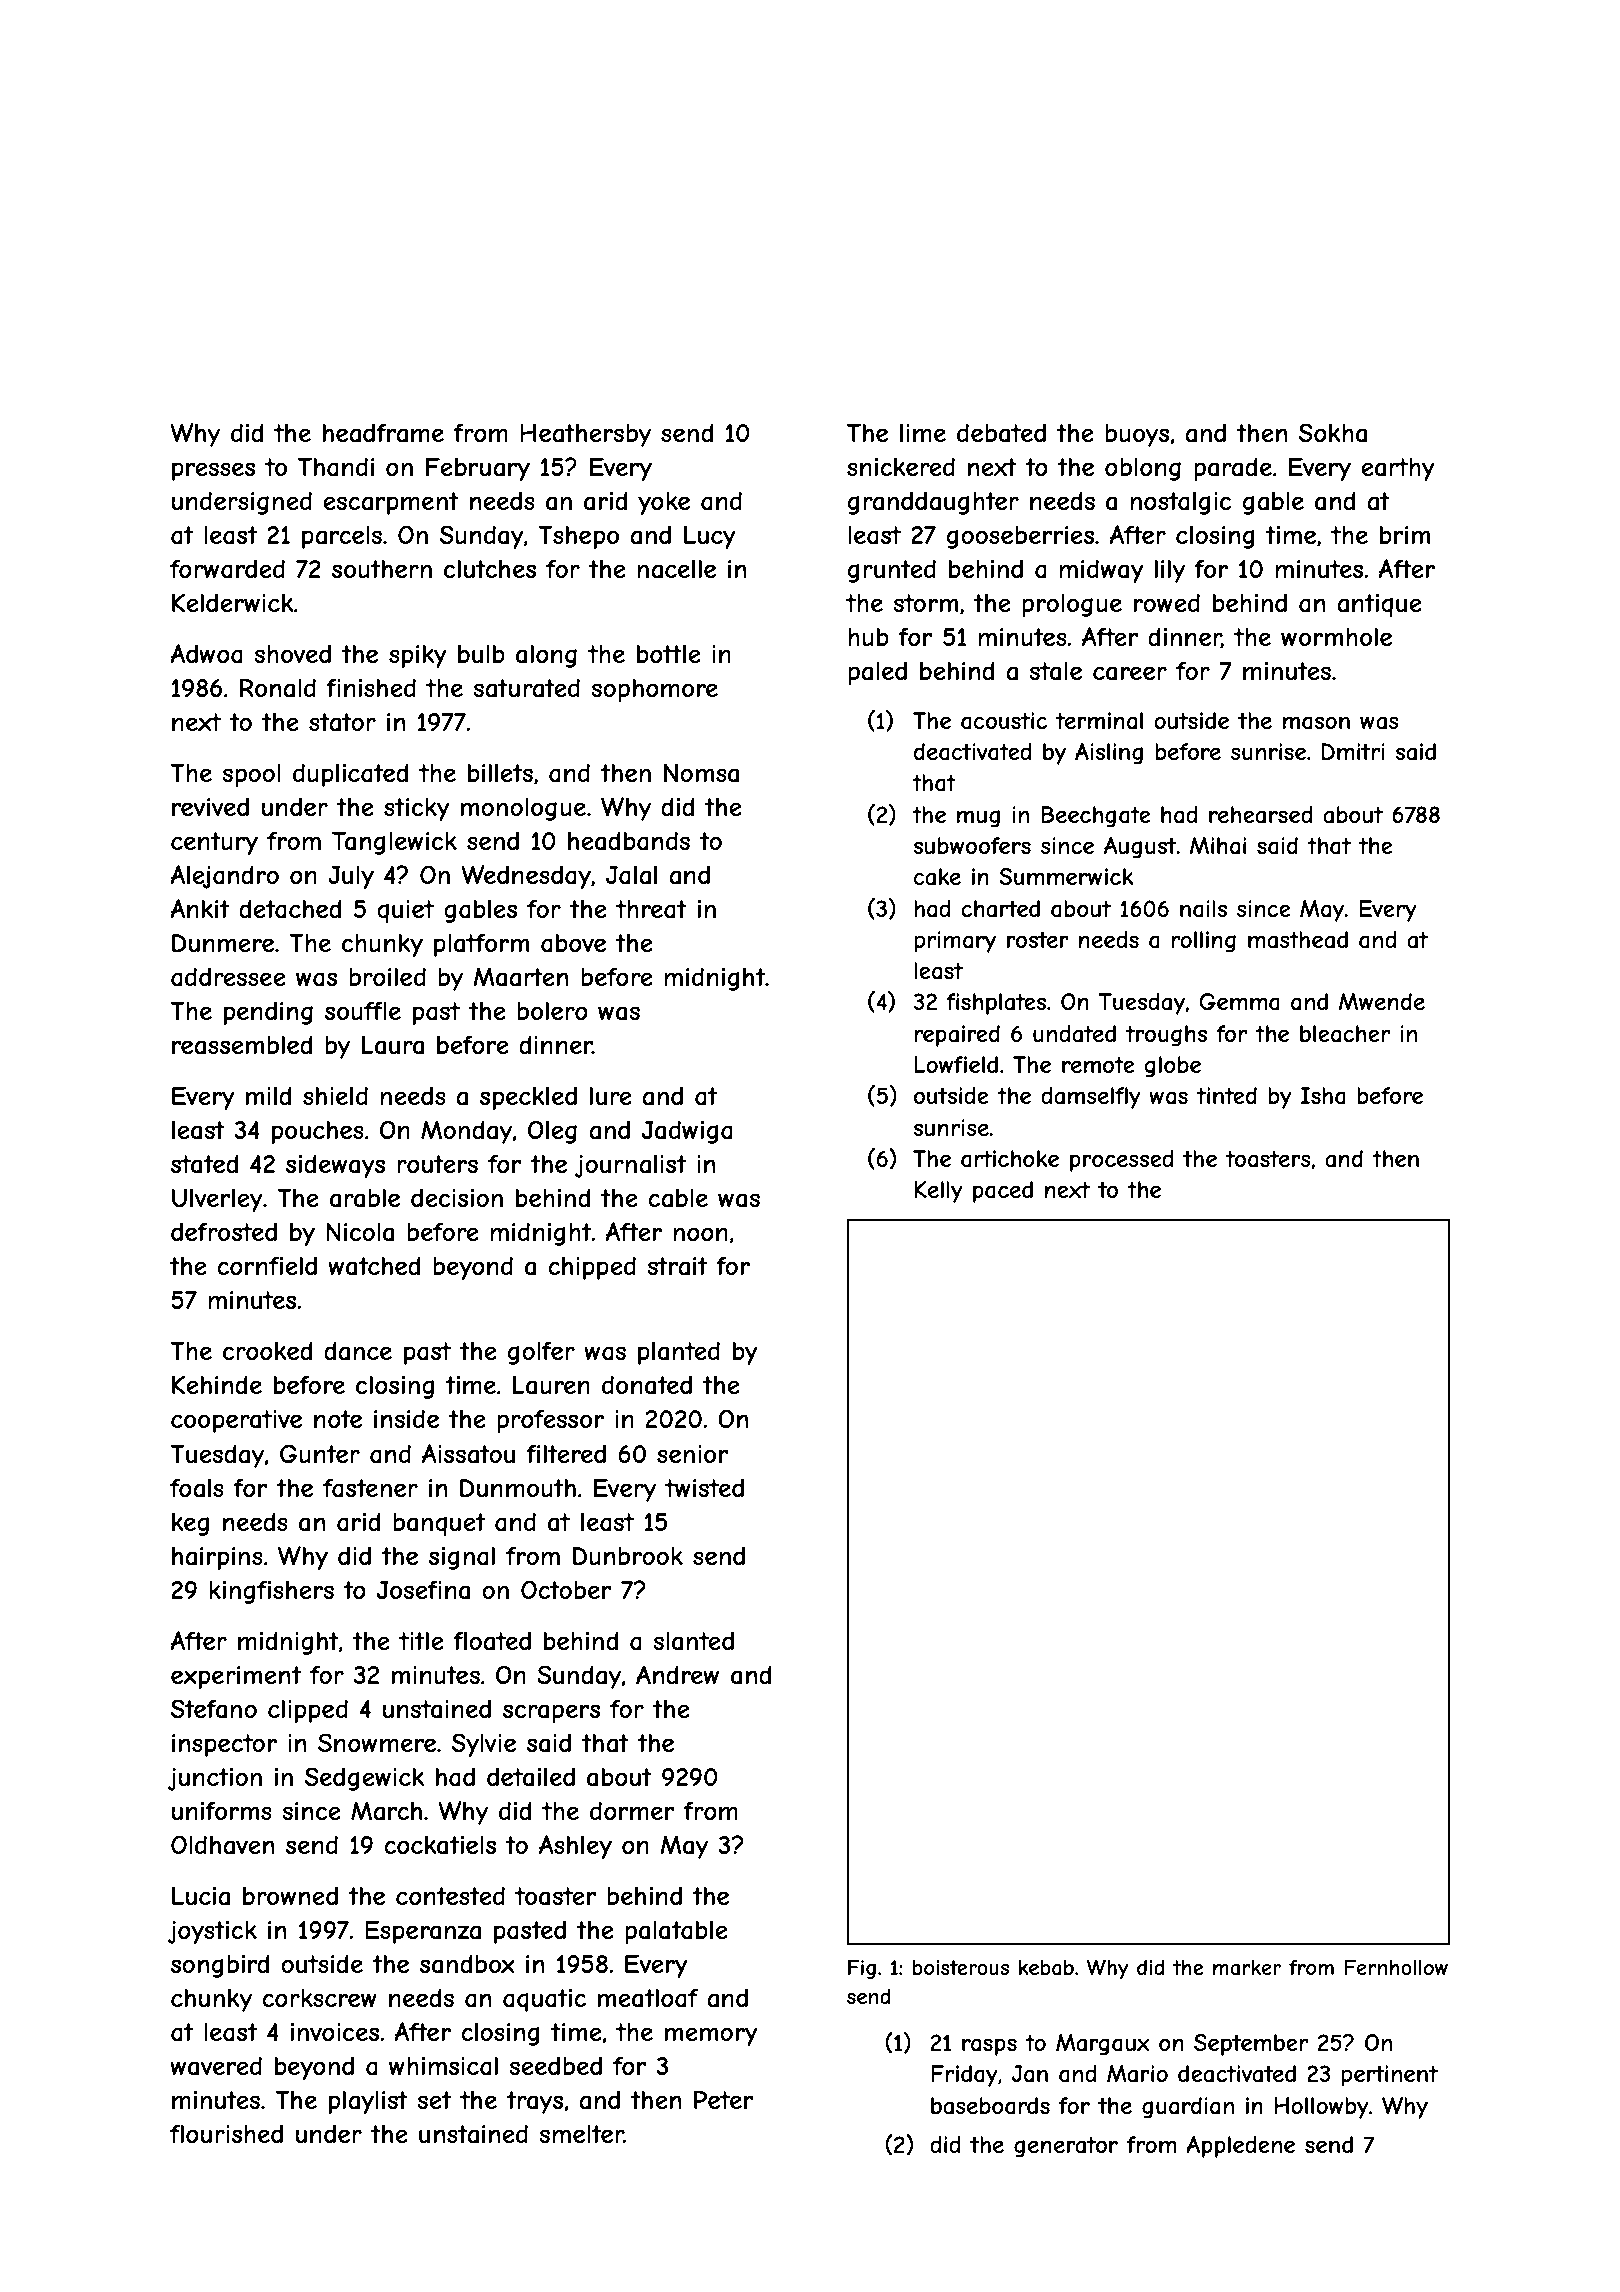 The height and width of the screenshot is (2292, 1620). What do you see at coordinates (1247, 1968) in the screenshot?
I see `marker` at bounding box center [1247, 1968].
